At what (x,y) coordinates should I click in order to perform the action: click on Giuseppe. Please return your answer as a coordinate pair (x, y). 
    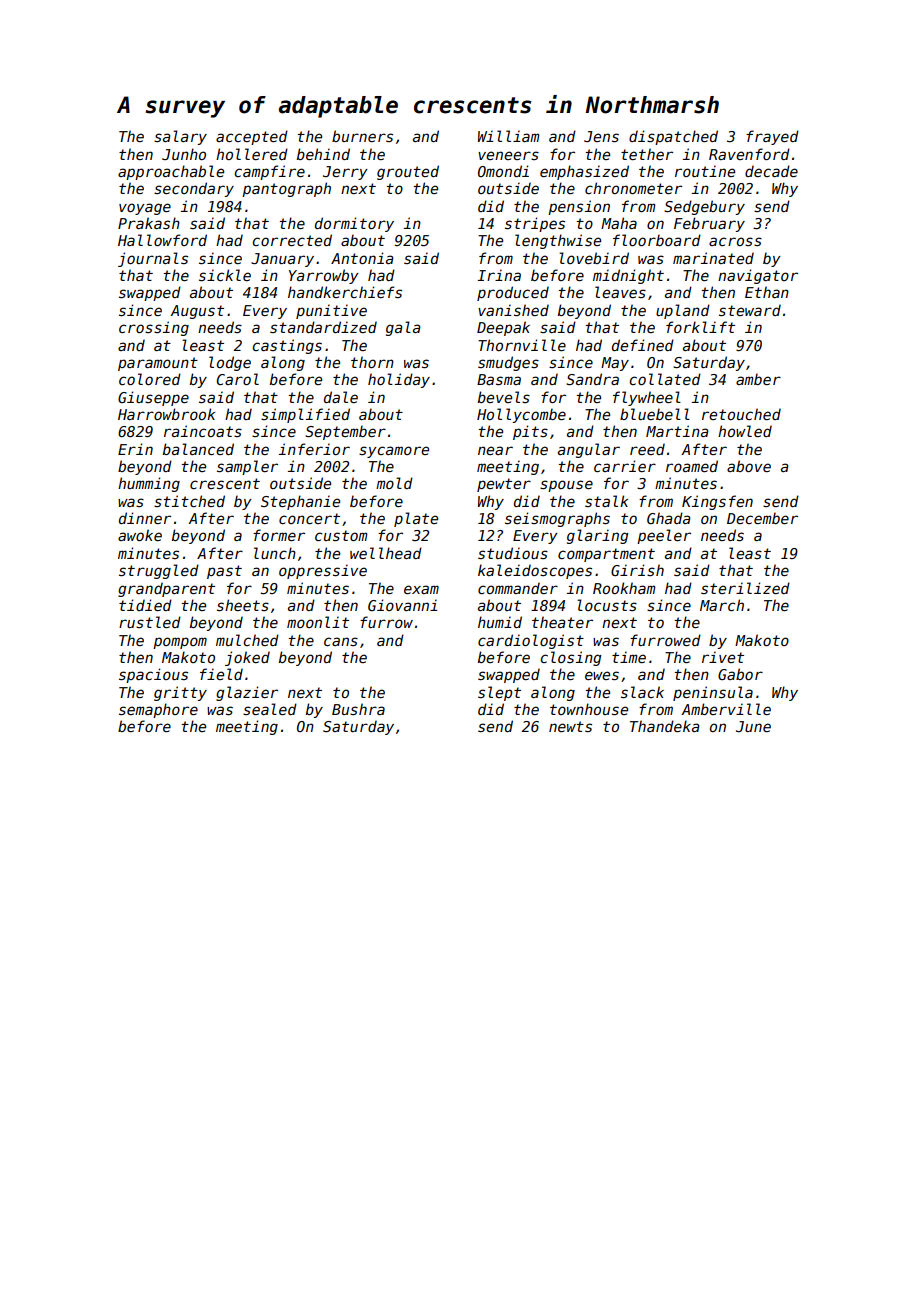
    Looking at the image, I should click on (153, 398).
